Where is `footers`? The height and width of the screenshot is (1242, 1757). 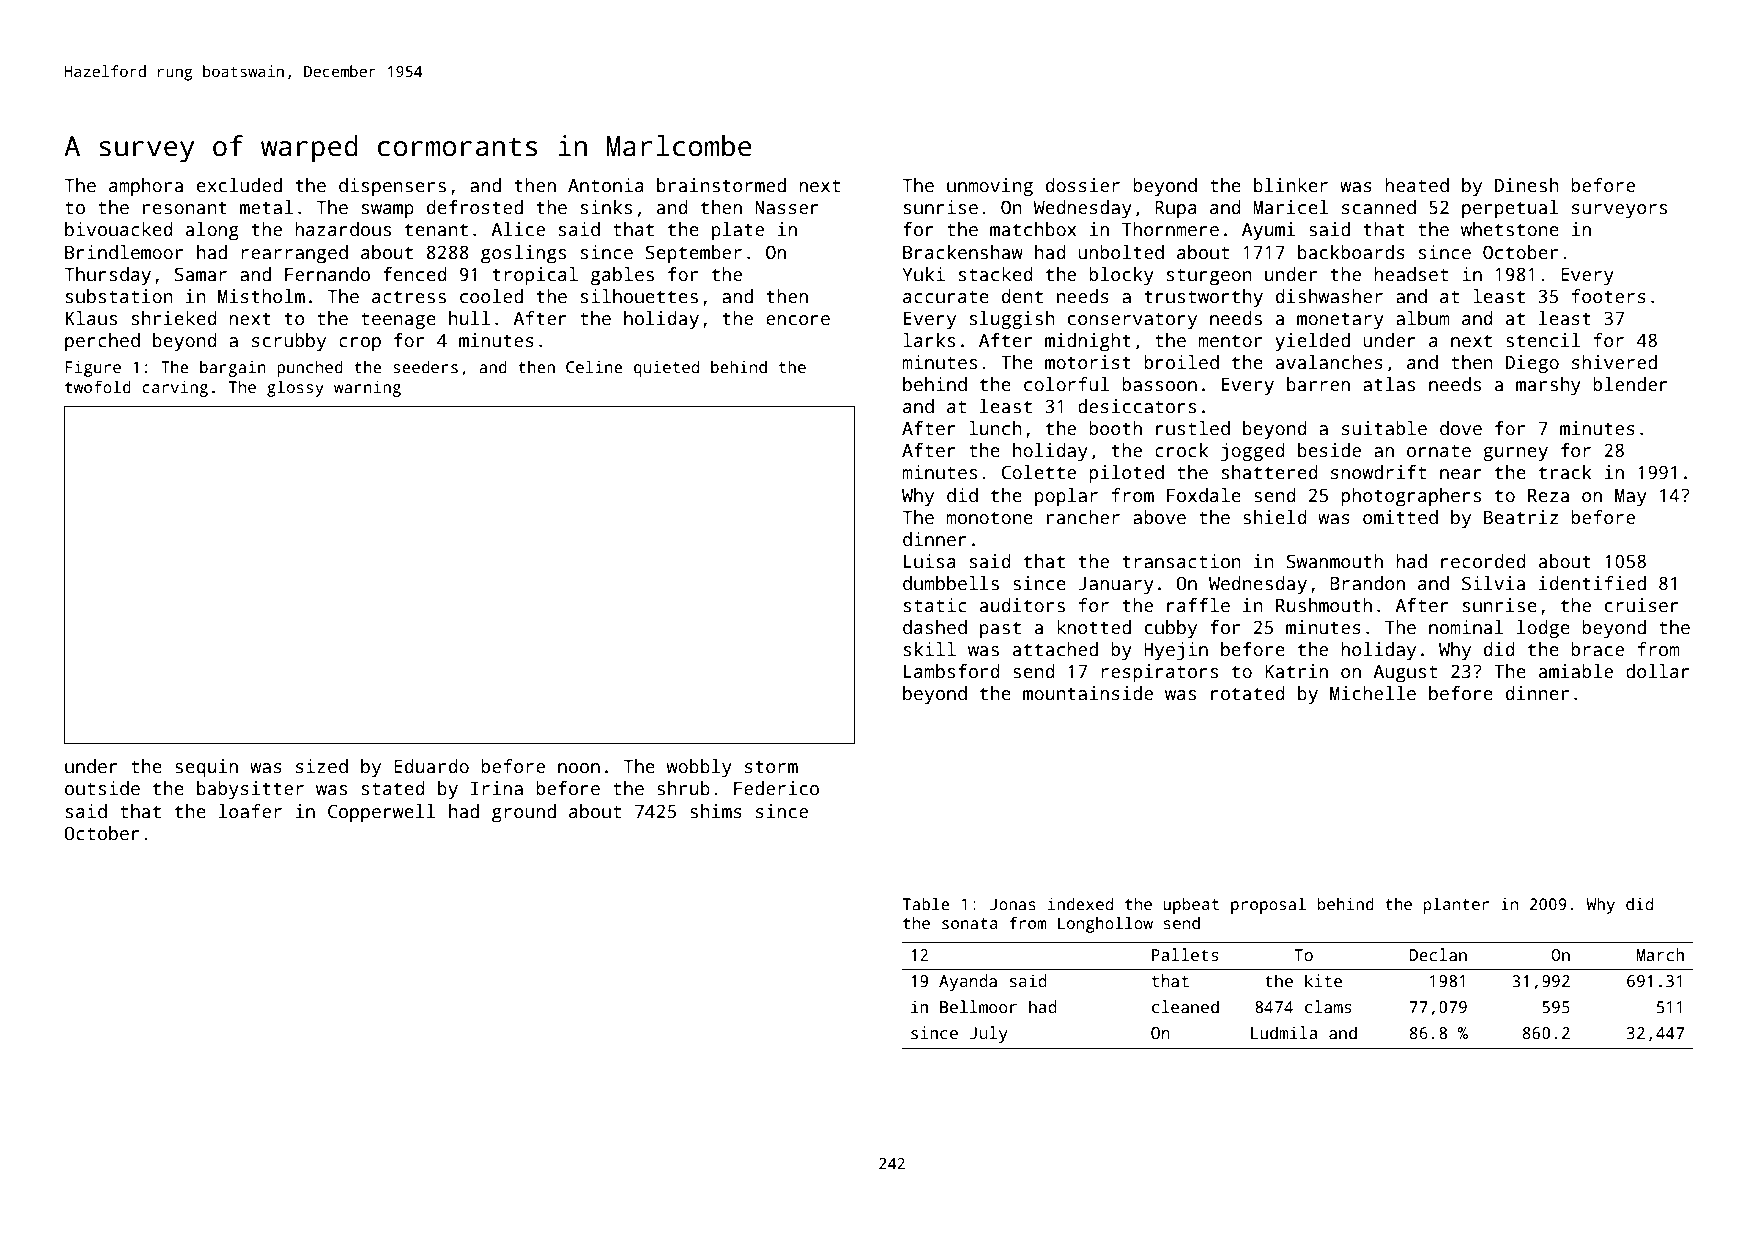 footers is located at coordinates (1609, 296).
